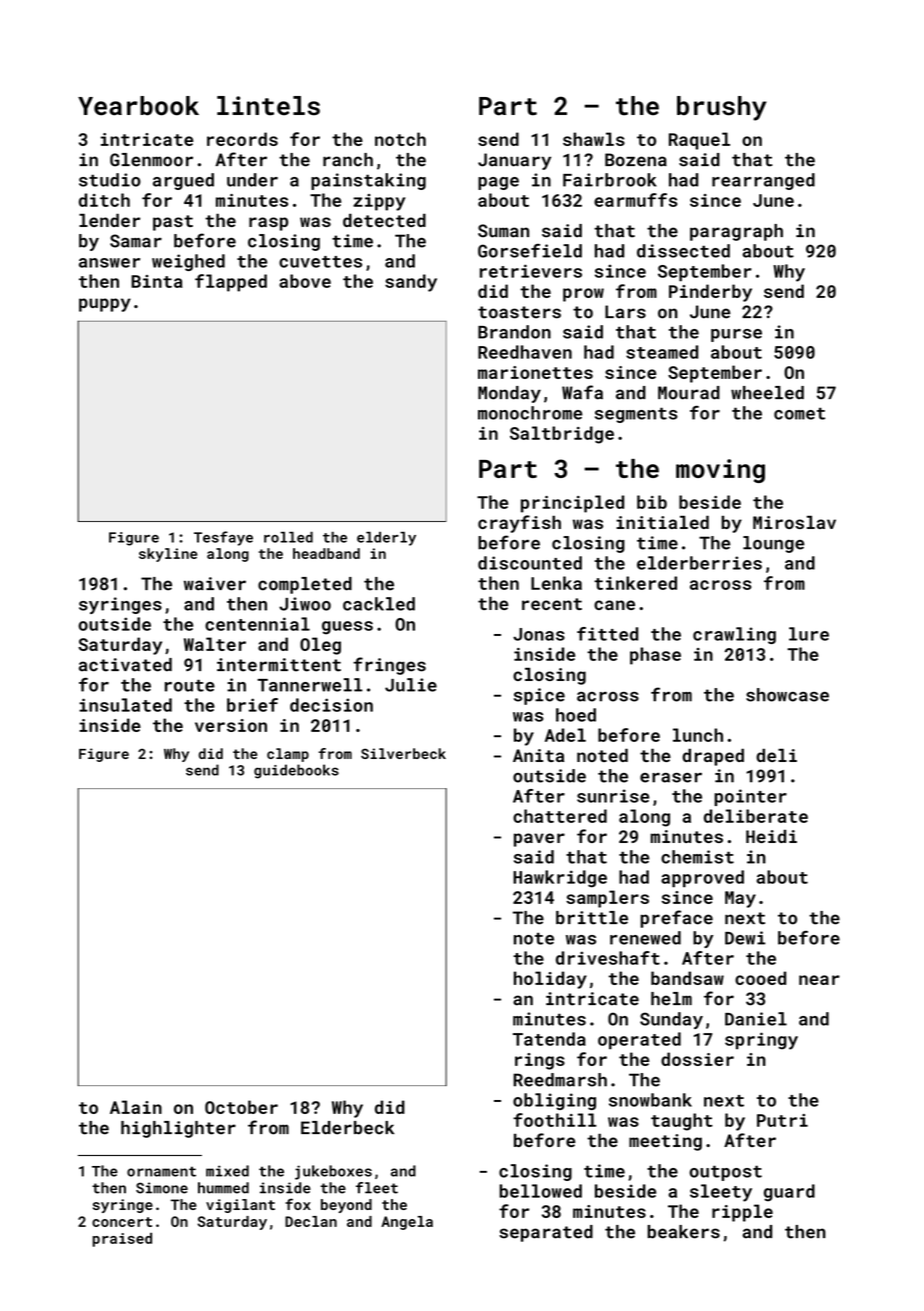 The width and height of the screenshot is (924, 1311). Describe the element at coordinates (736, 335) in the screenshot. I see `purse` at that location.
